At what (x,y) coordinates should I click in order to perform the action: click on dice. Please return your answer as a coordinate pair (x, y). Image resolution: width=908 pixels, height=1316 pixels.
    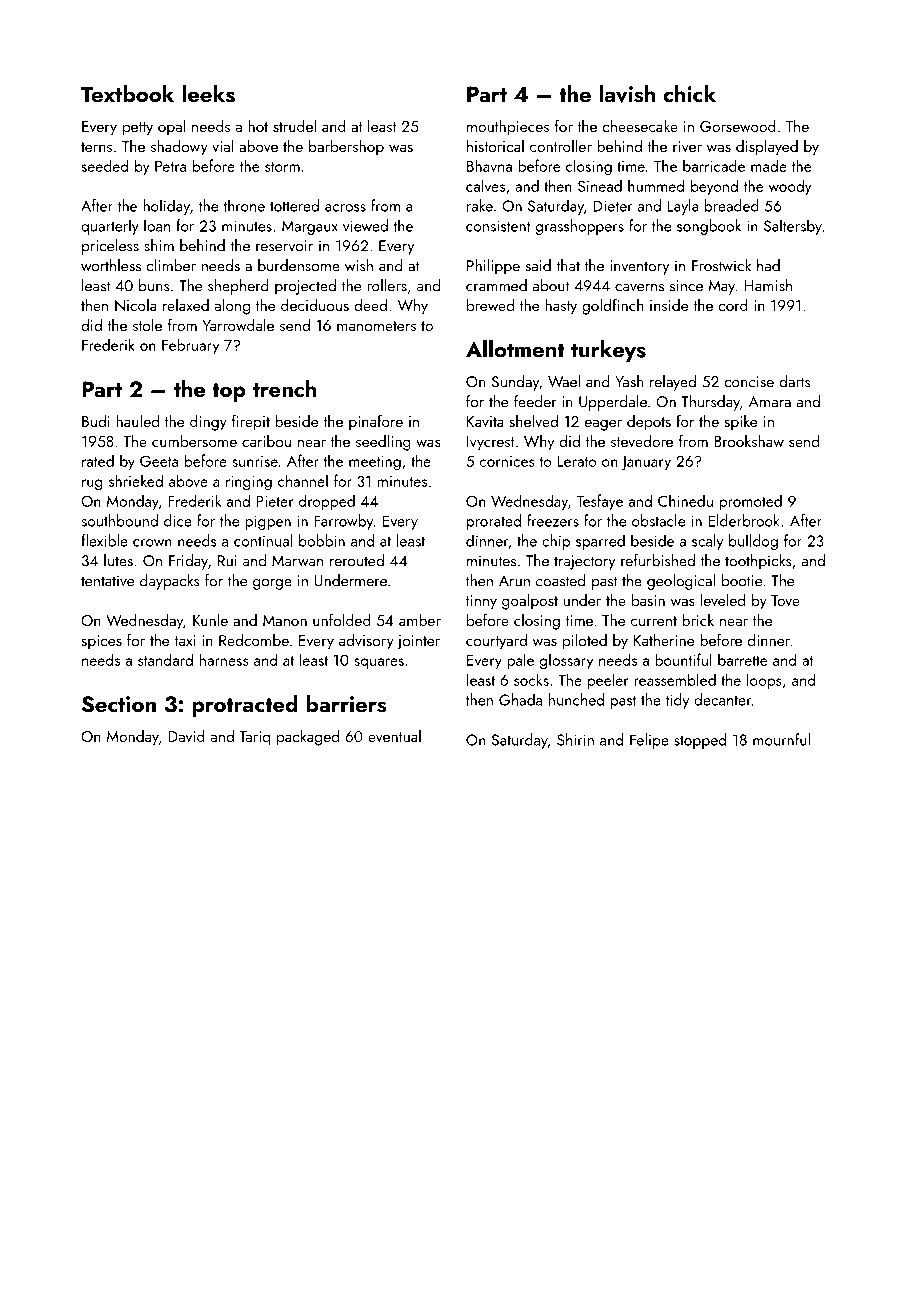
    Looking at the image, I should click on (178, 520).
